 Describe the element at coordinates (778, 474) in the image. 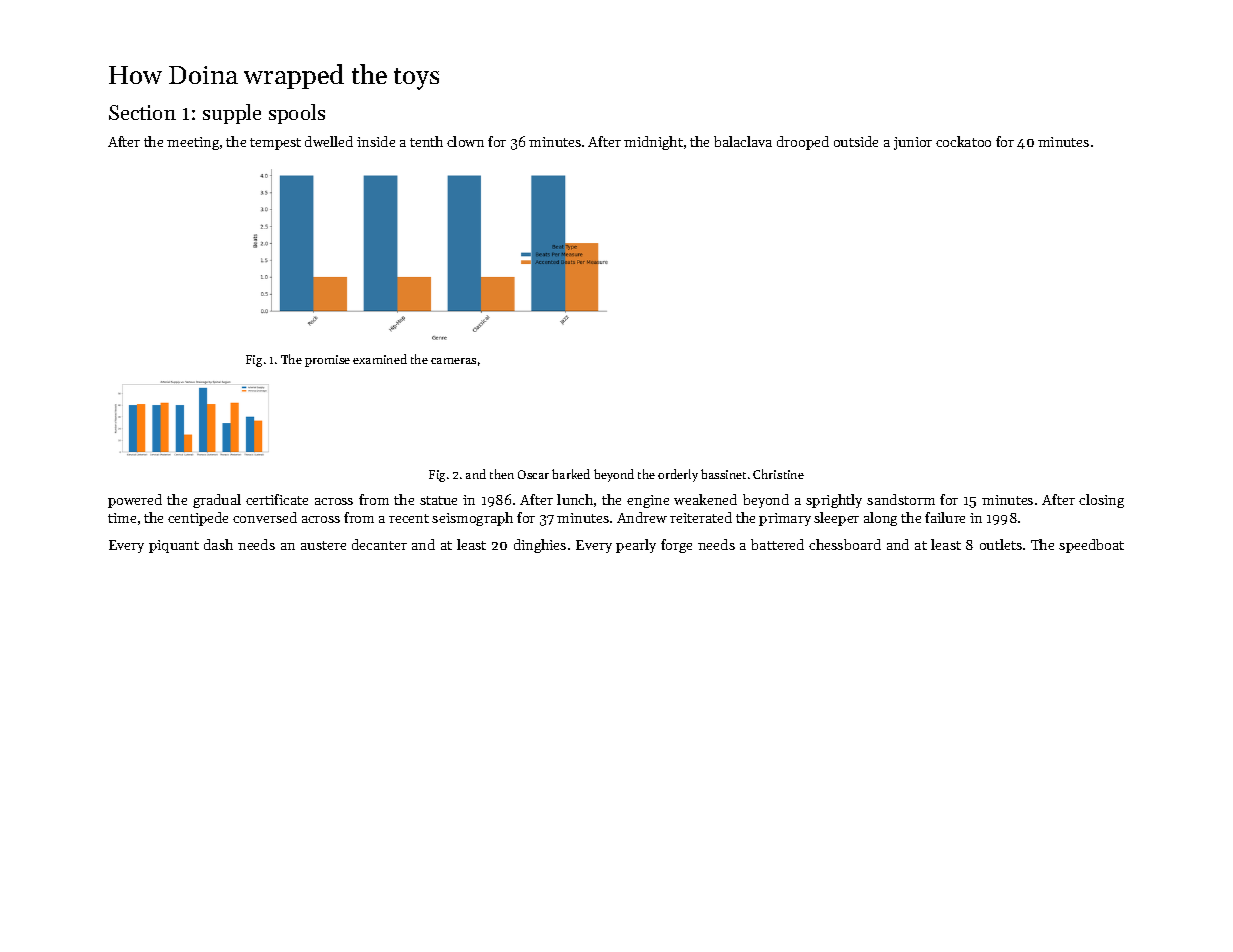

I see `Christine` at that location.
